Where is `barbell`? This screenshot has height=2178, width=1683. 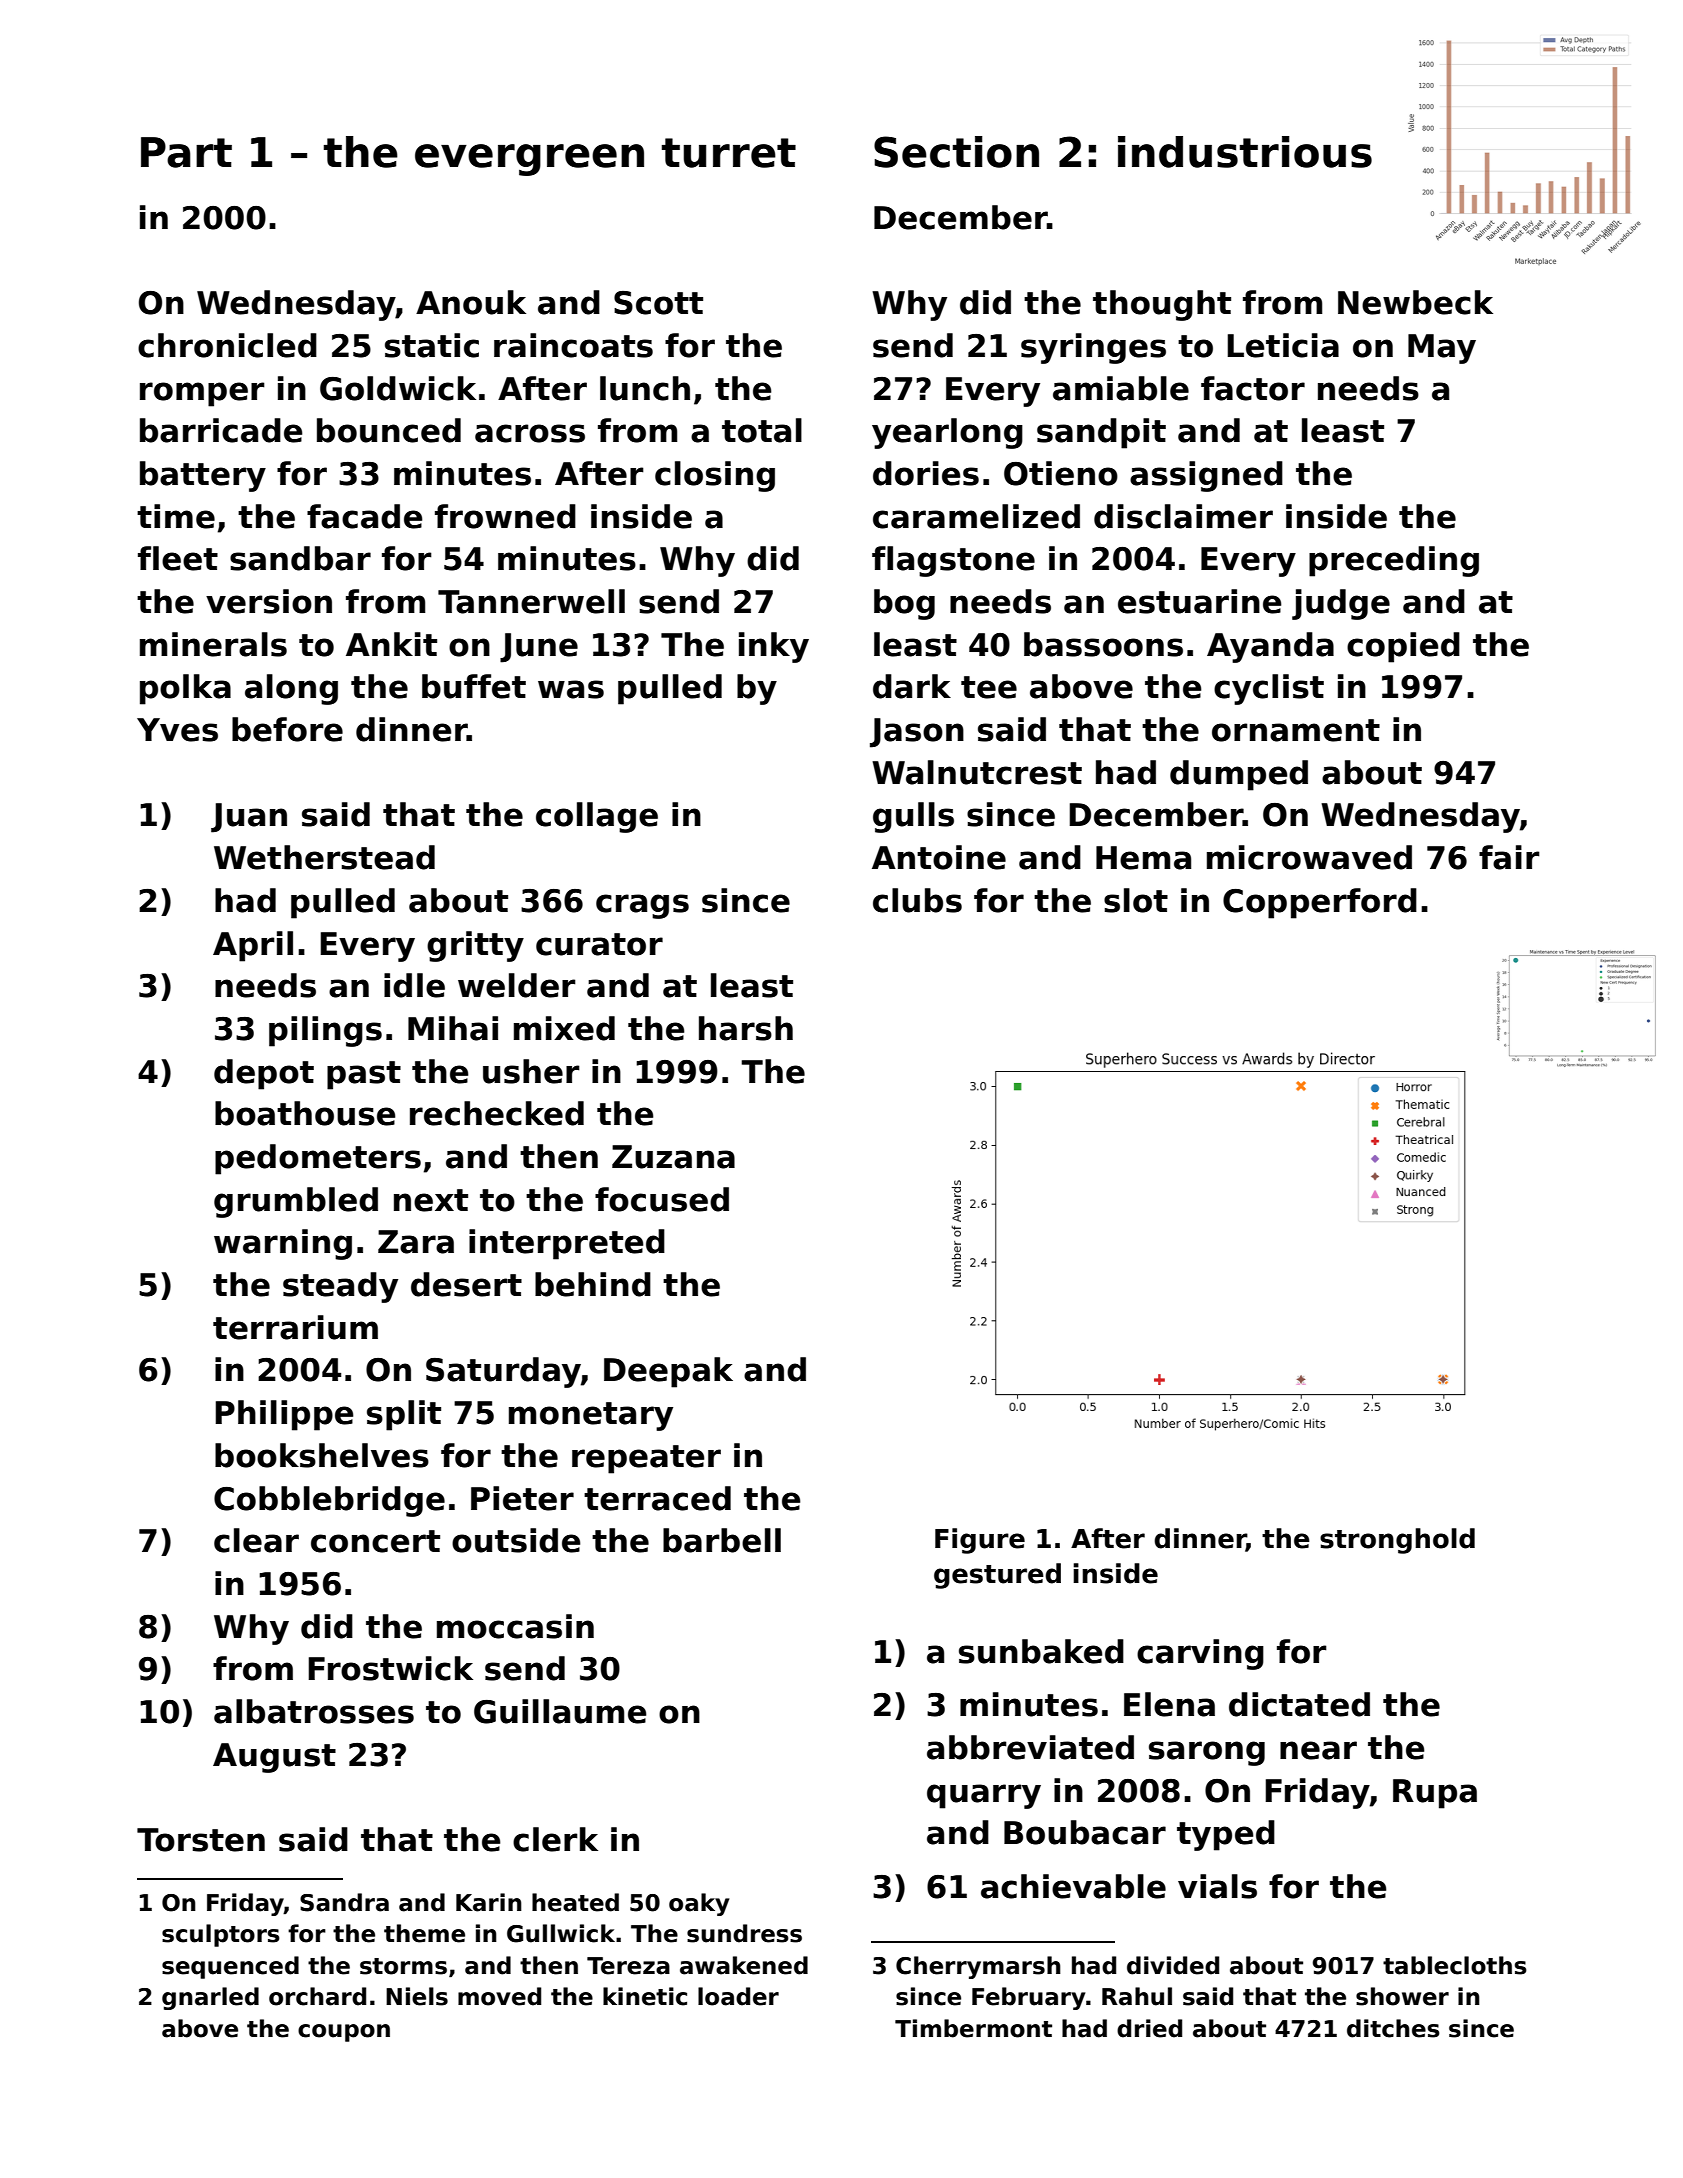
barbell is located at coordinates (722, 1540).
